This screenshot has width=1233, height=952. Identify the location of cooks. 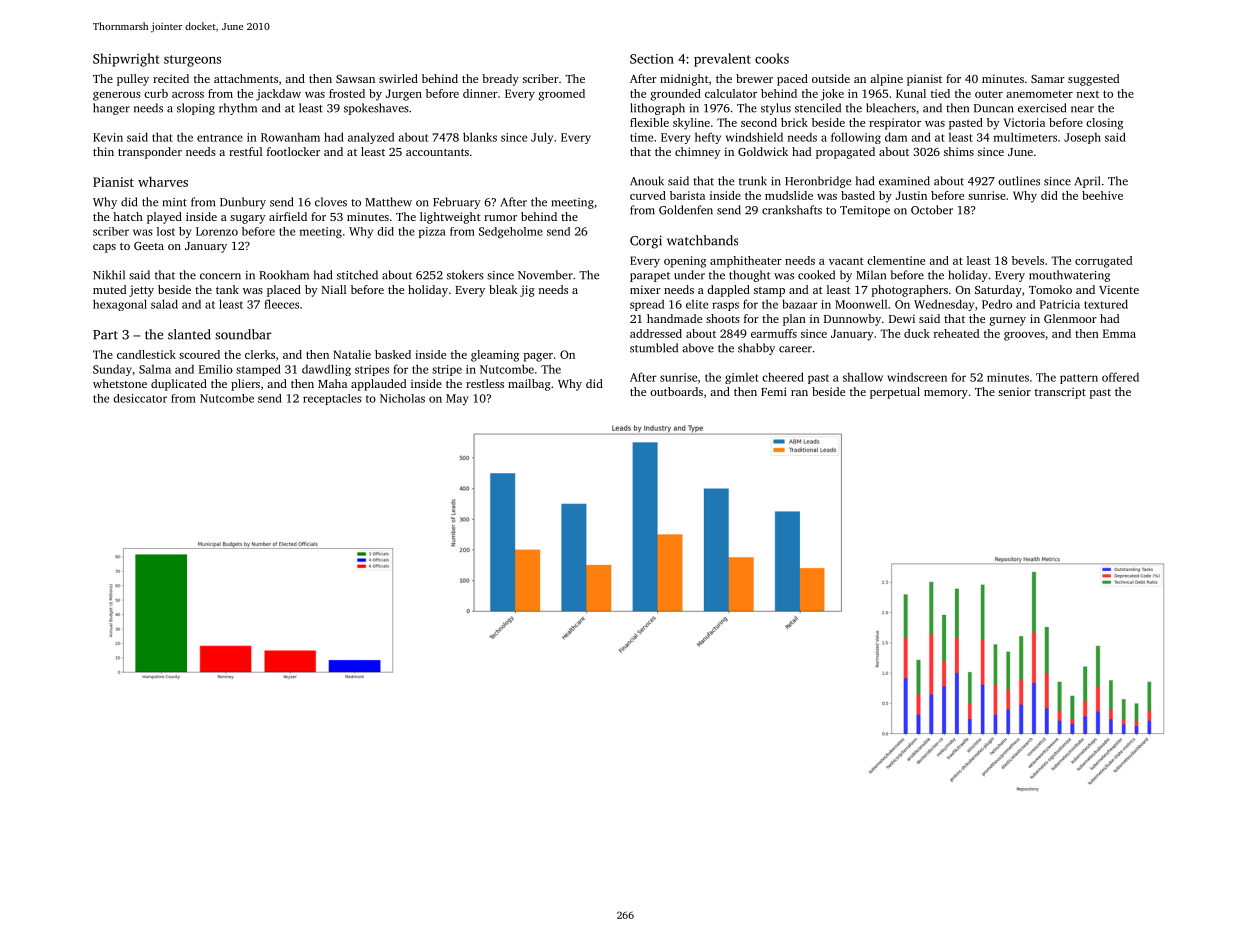
(772, 58).
